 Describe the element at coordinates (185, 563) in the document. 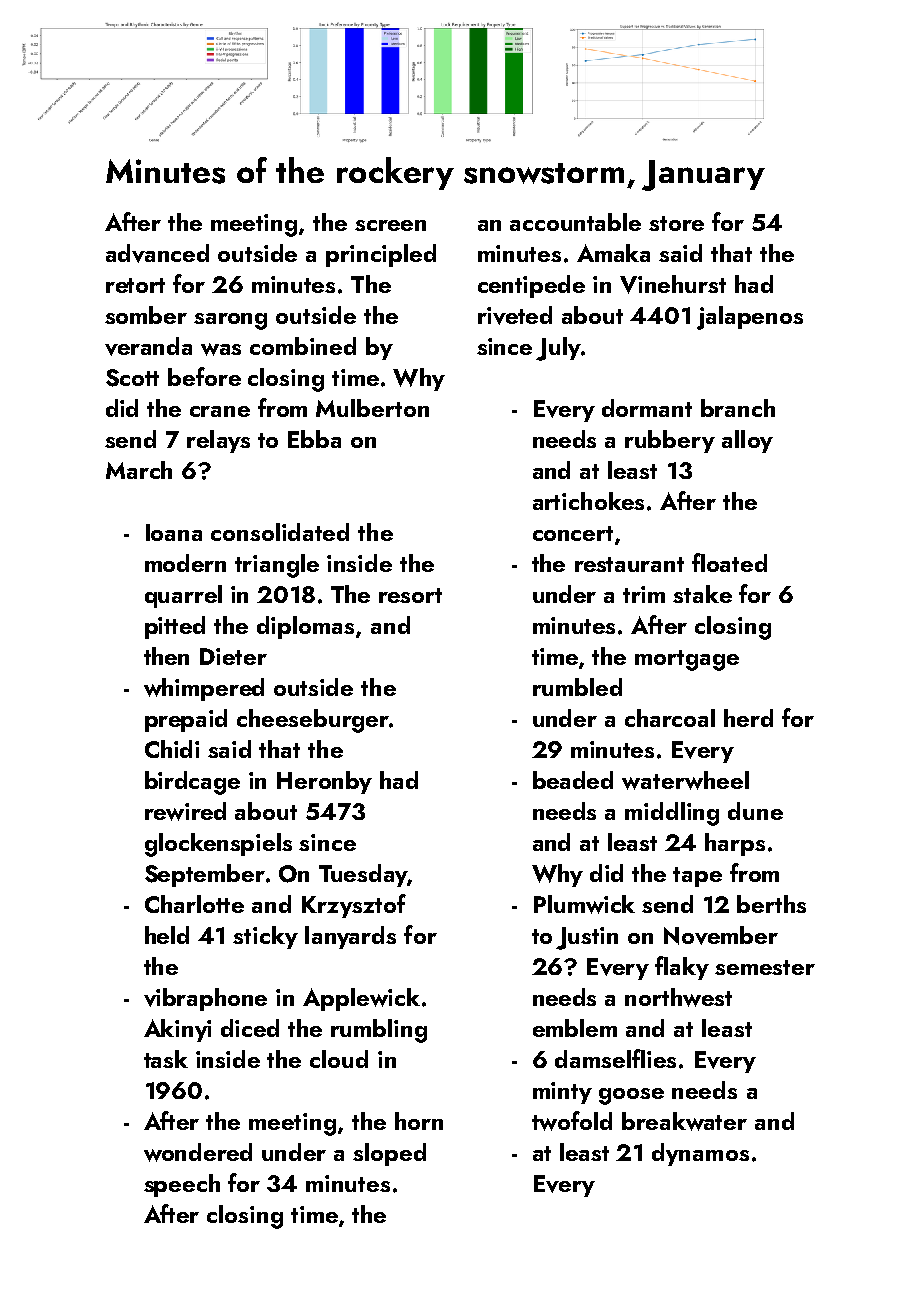

I see `modern` at that location.
